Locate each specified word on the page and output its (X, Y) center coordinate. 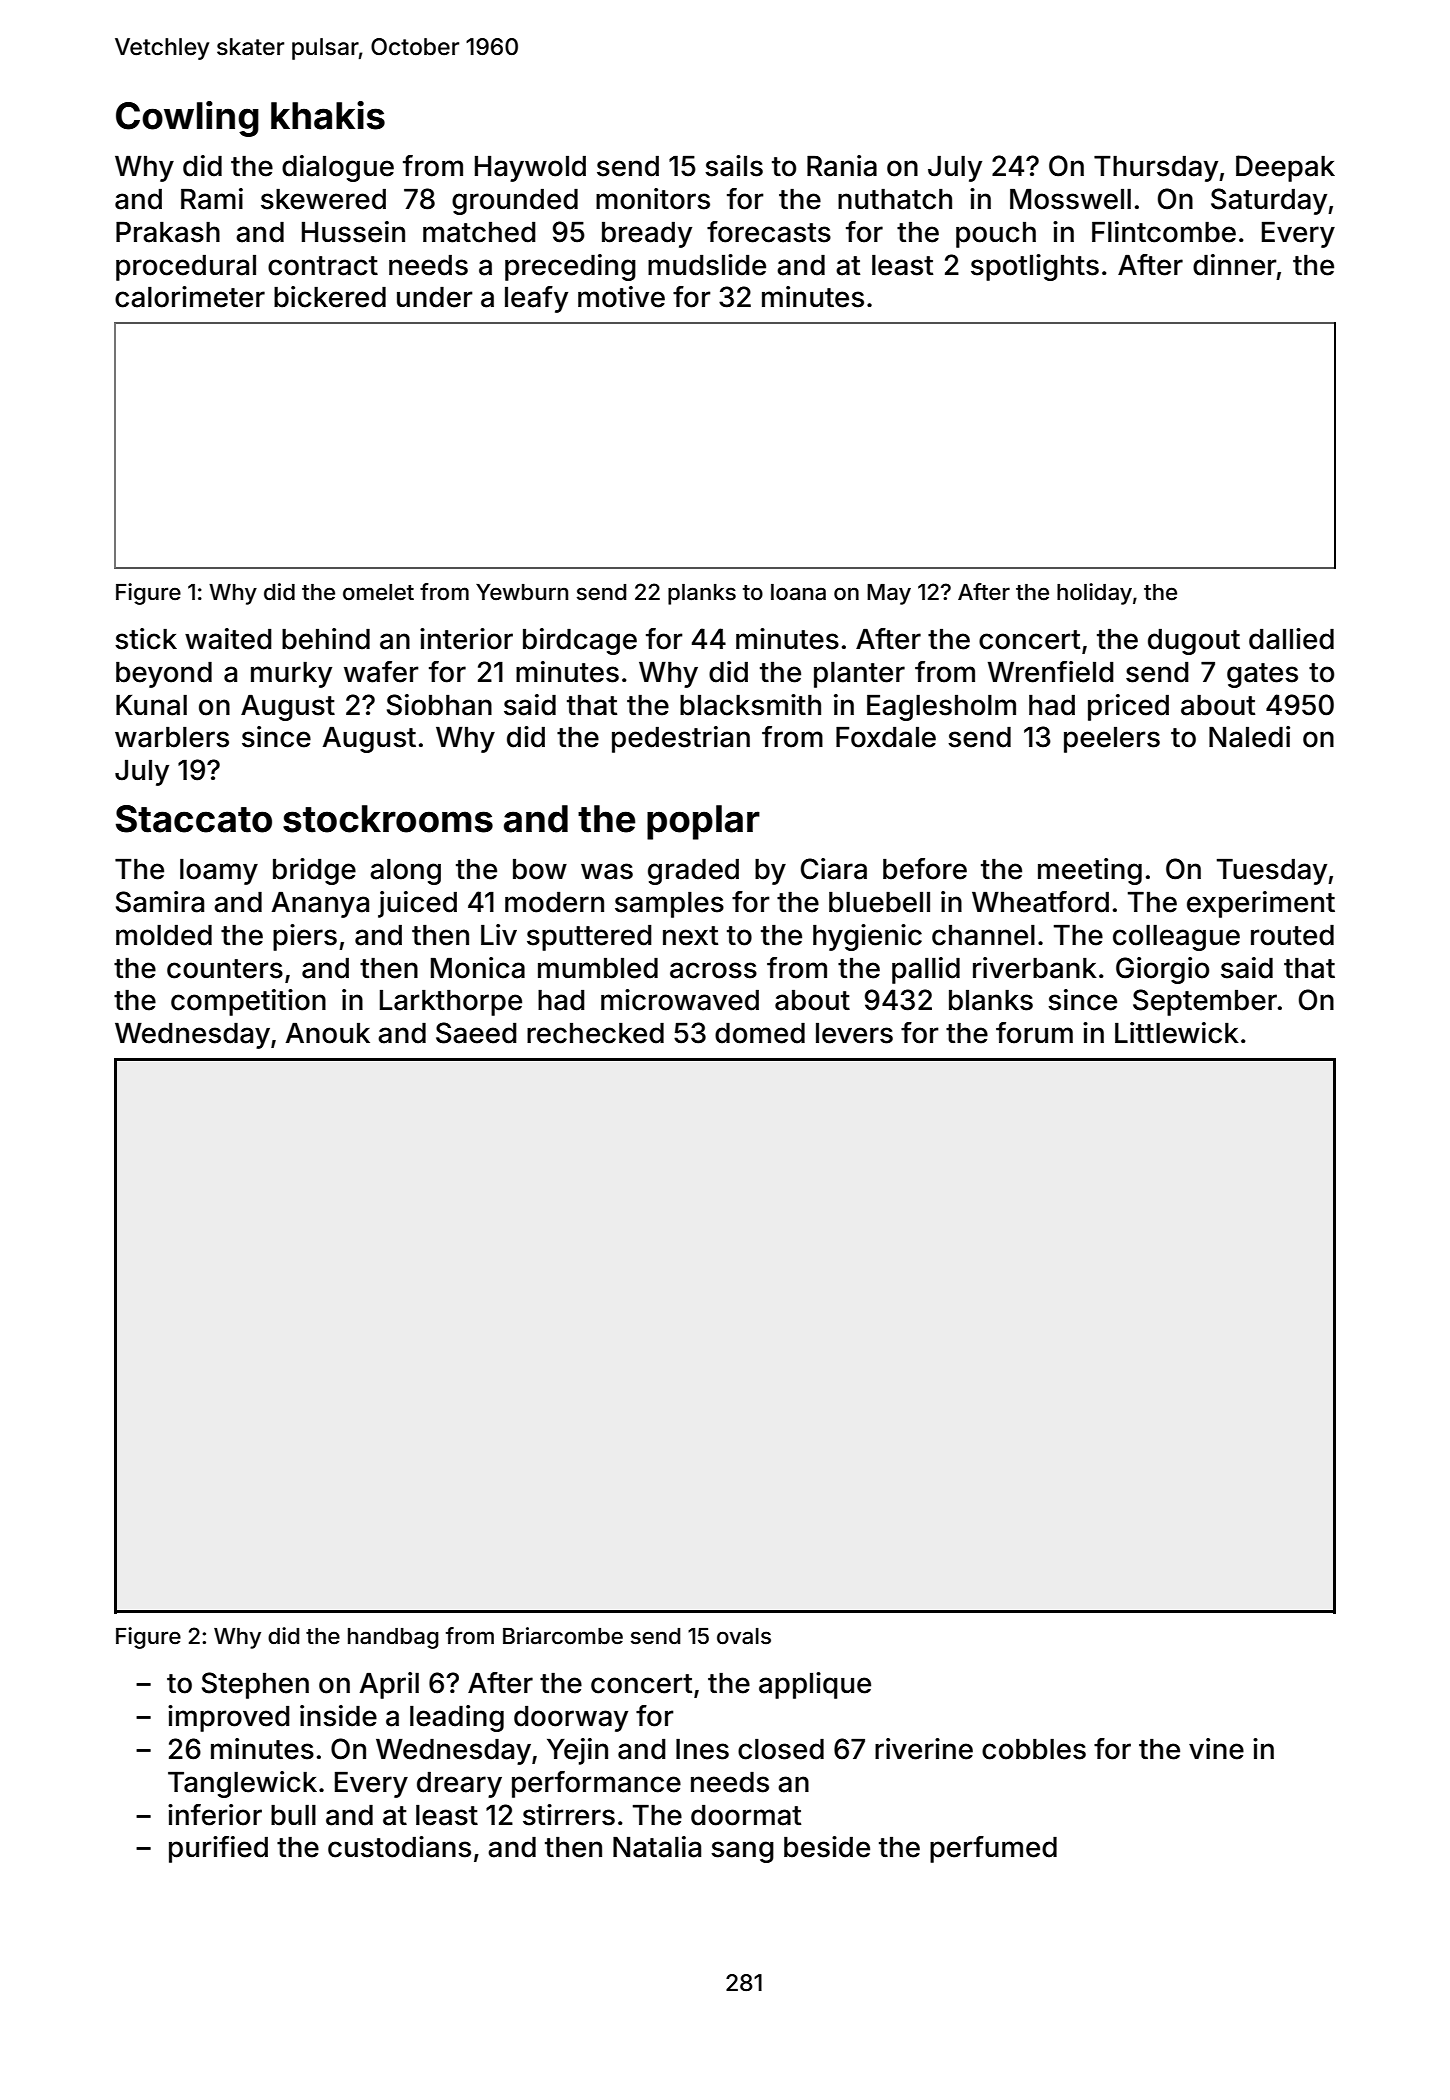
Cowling (187, 119)
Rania (842, 166)
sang (742, 1852)
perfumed (993, 1849)
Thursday (1156, 169)
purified (218, 1849)
